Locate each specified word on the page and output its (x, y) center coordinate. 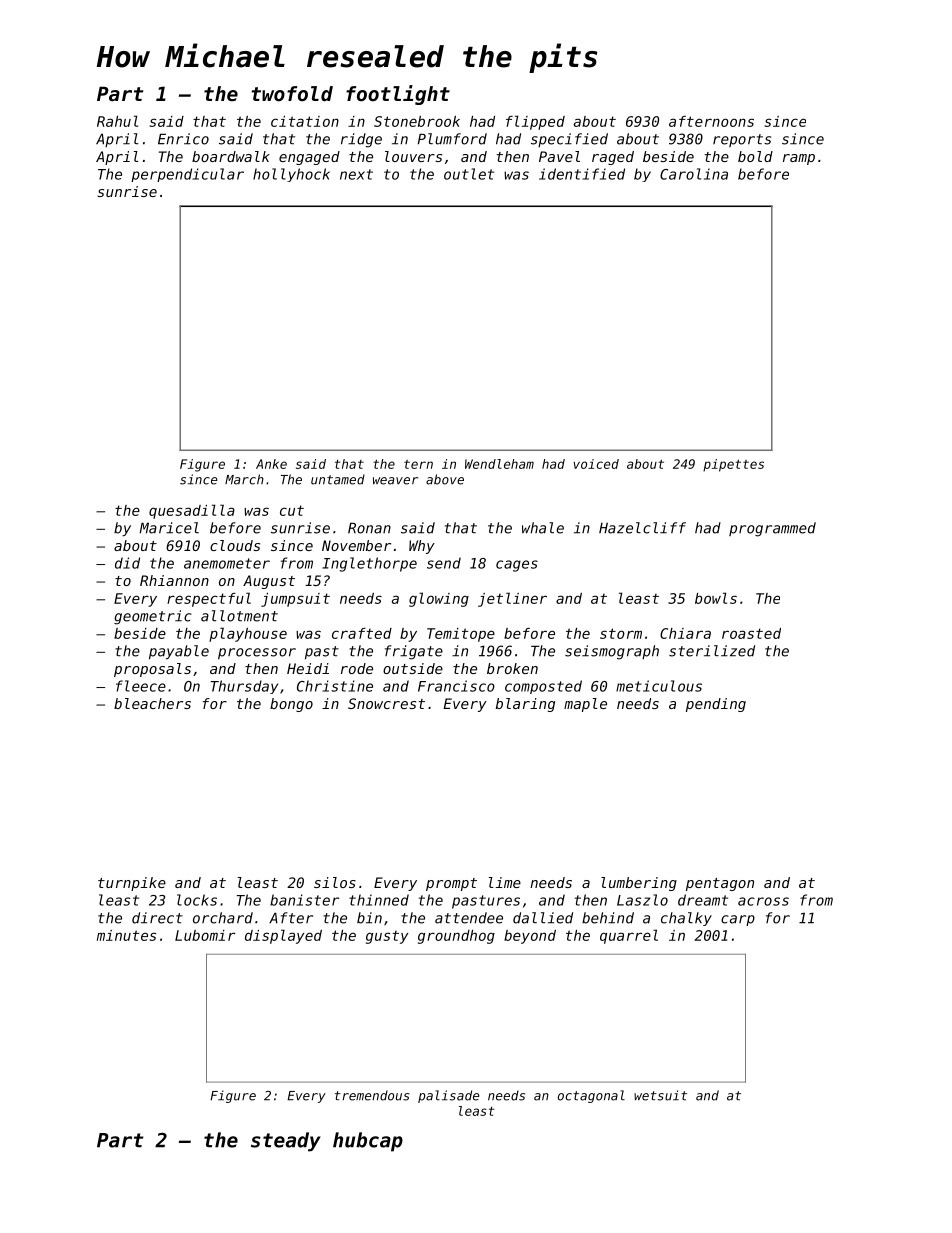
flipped (535, 122)
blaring (525, 705)
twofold (292, 94)
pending (716, 705)
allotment (239, 616)
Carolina (694, 174)
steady (286, 1142)
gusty (387, 937)
